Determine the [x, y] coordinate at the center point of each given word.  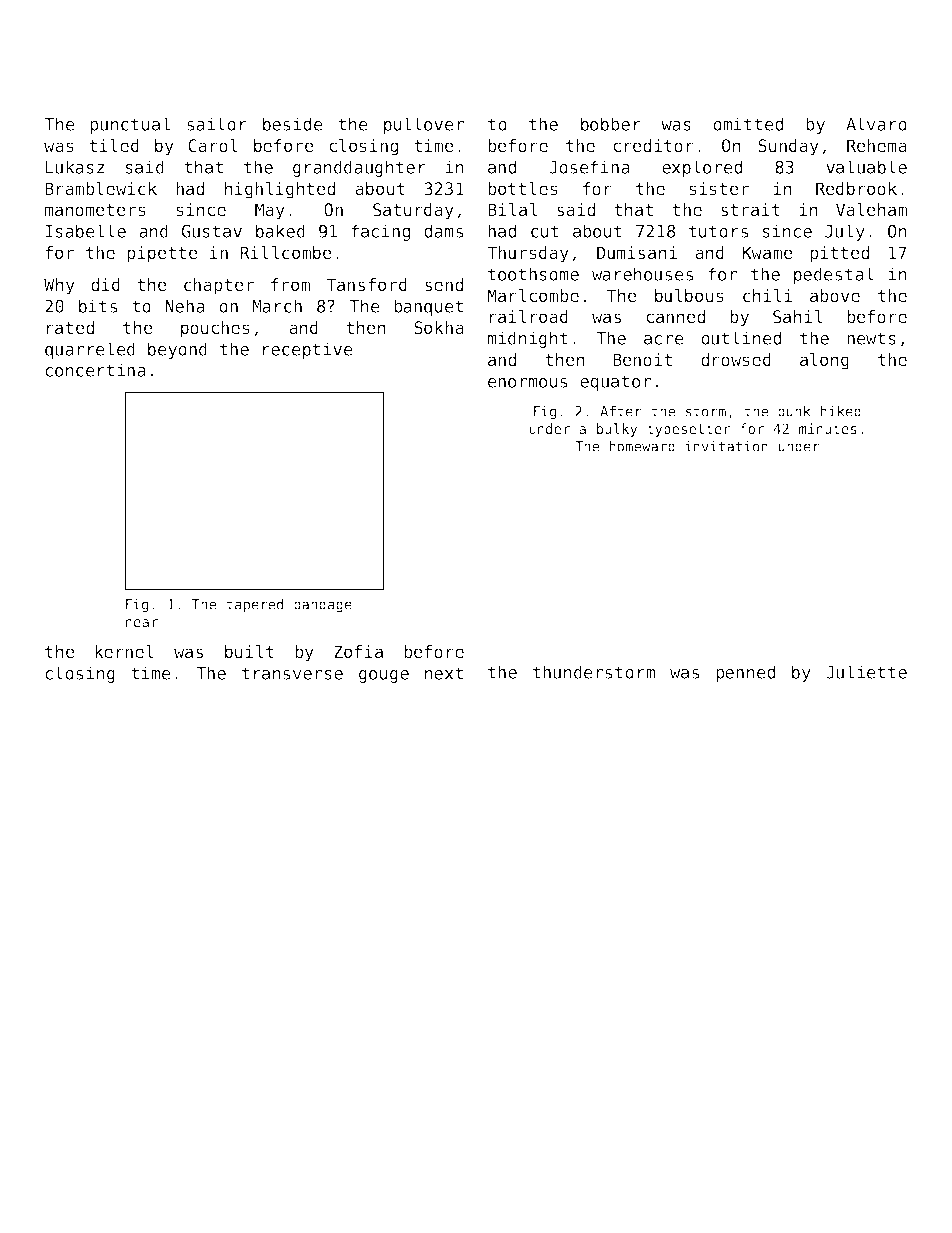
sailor [217, 124]
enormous [527, 383]
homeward [642, 446]
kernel [124, 652]
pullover [424, 125]
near [142, 623]
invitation [726, 446]
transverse [292, 673]
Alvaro [876, 124]
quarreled [90, 350]
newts [871, 338]
